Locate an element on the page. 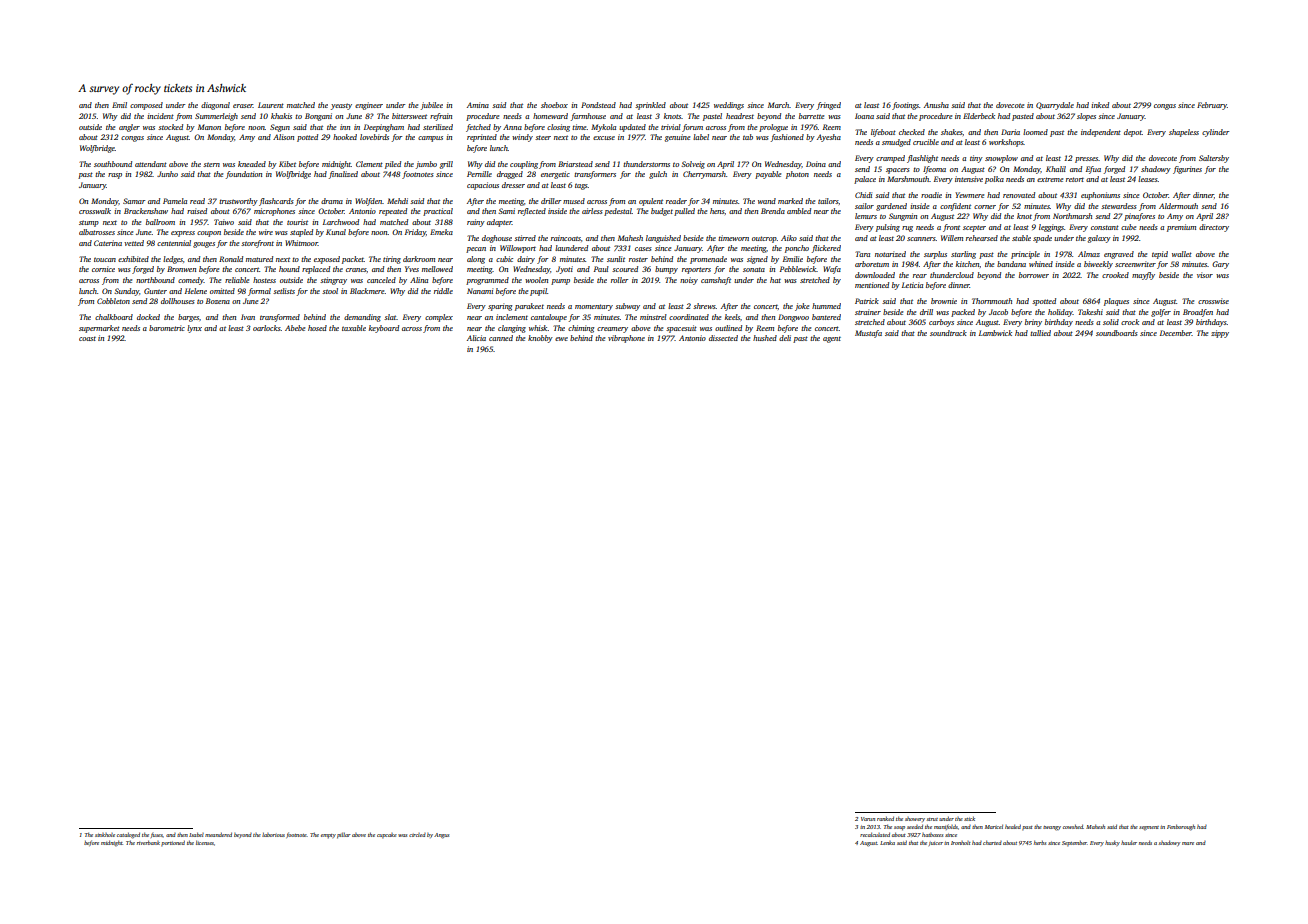 This image has width=1308, height=924. solid is located at coordinates (1111, 322).
